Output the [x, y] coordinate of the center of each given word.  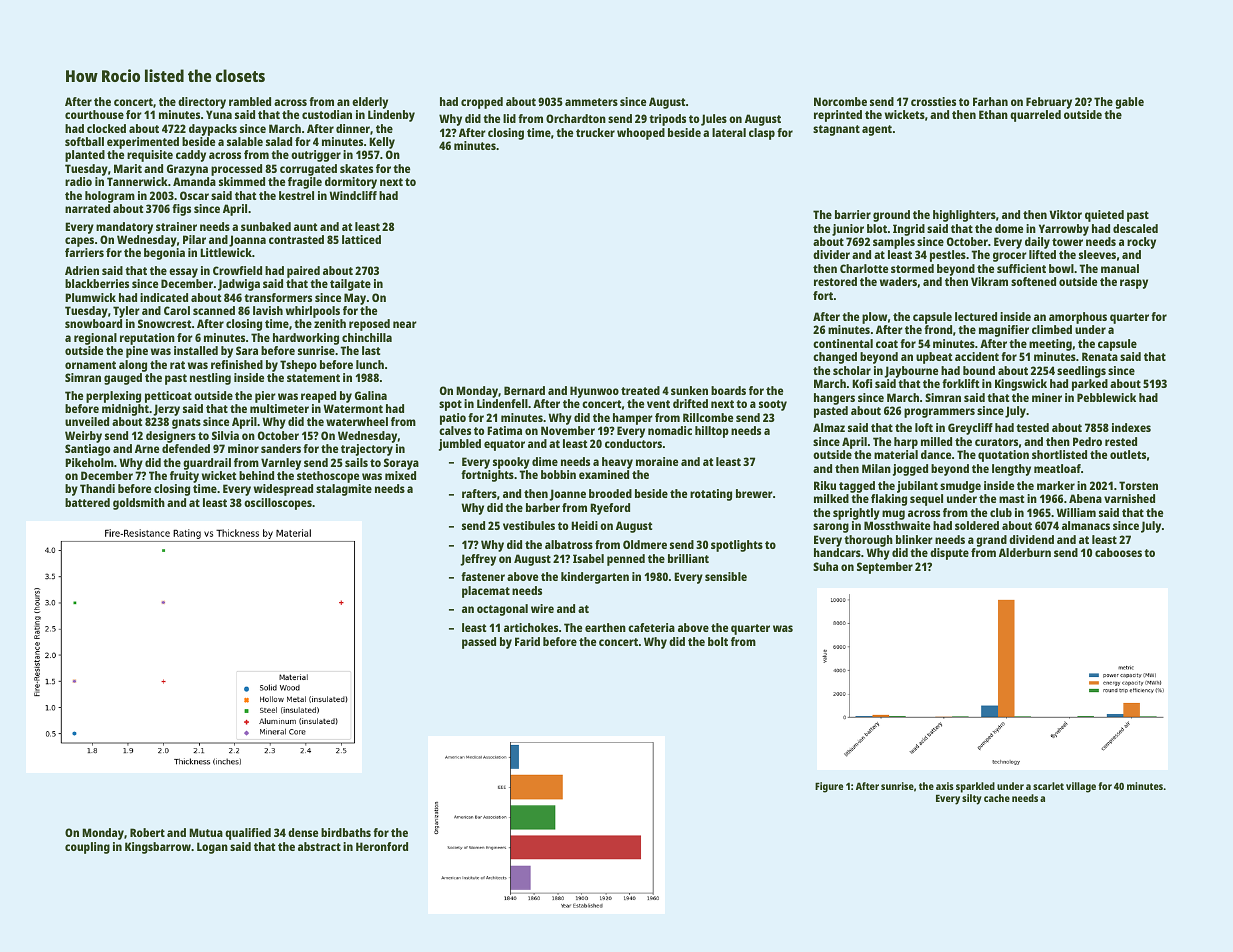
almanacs [1086, 525]
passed [479, 643]
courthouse [94, 114]
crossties [933, 101]
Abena [1085, 498]
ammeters [591, 102]
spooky [511, 463]
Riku [825, 485]
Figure [829, 787]
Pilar [194, 239]
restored [835, 281]
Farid [527, 641]
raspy [1134, 284]
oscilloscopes [278, 504]
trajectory [367, 450]
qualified [248, 834]
